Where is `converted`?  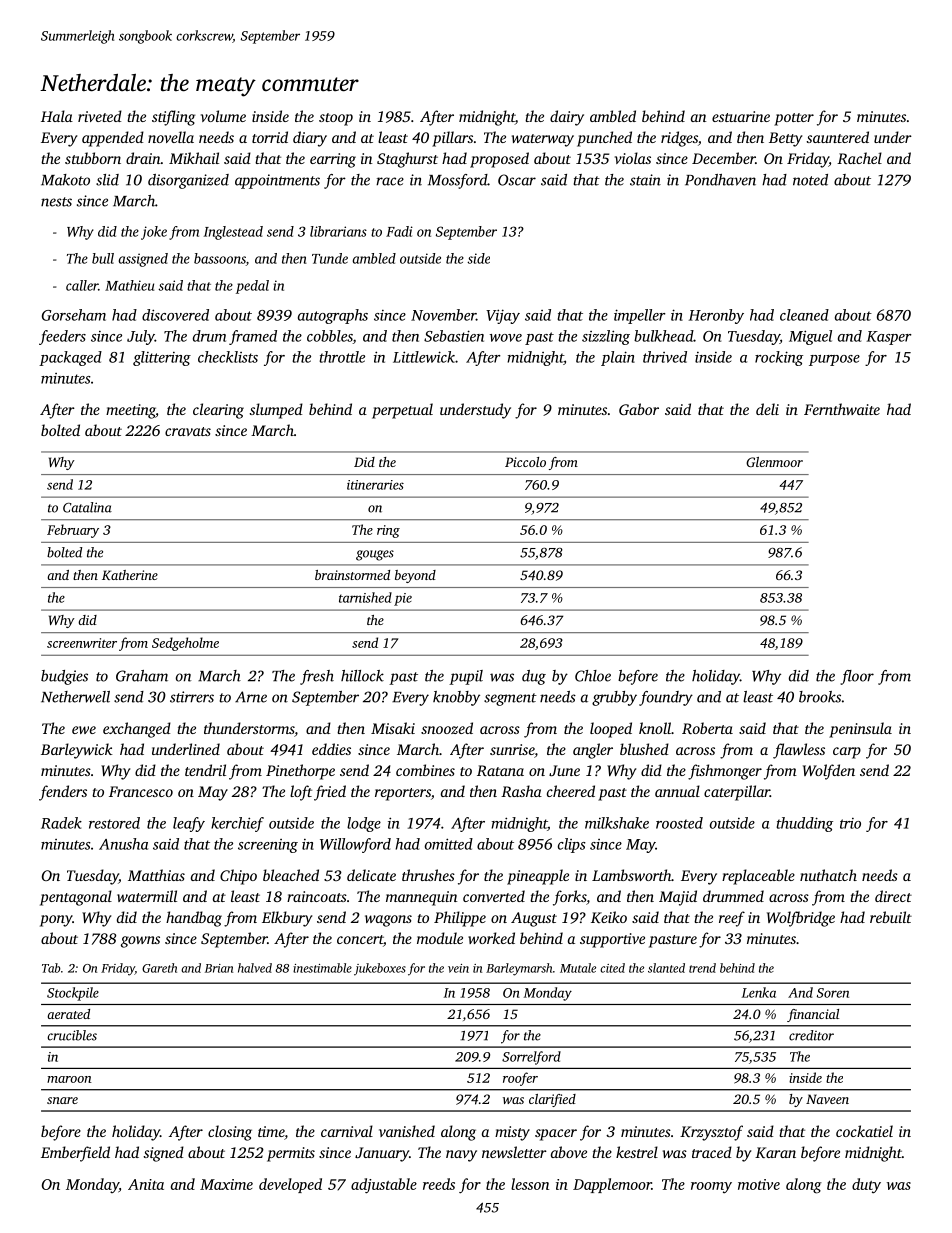
converted is located at coordinates (494, 896).
